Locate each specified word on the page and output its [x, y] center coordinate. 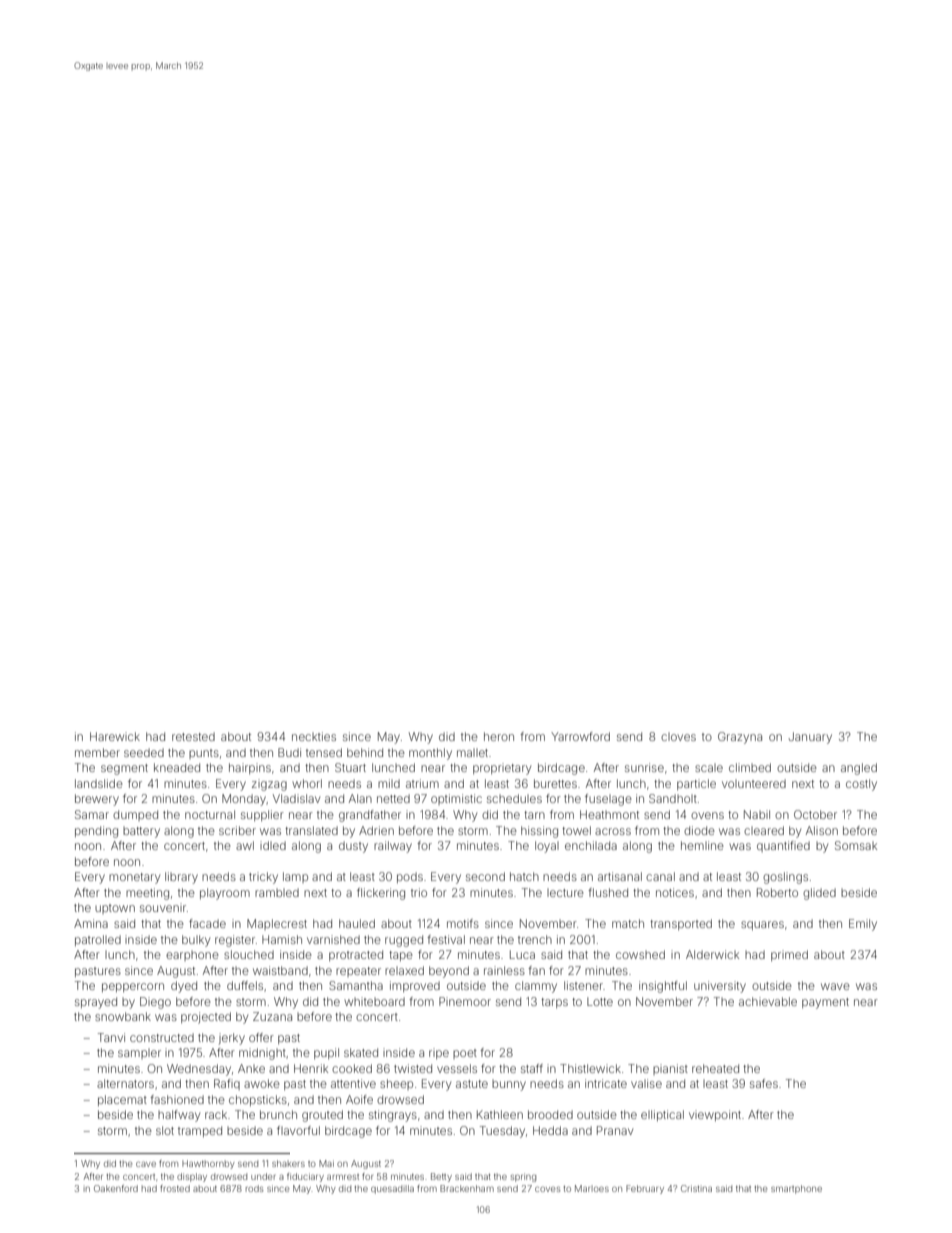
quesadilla [392, 1189]
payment [825, 1003]
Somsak [856, 845]
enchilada [591, 845]
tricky [263, 878]
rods [254, 1188]
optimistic [456, 799]
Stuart [350, 767]
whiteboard [374, 1001]
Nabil [757, 814]
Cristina [696, 1188]
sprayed [96, 1003]
